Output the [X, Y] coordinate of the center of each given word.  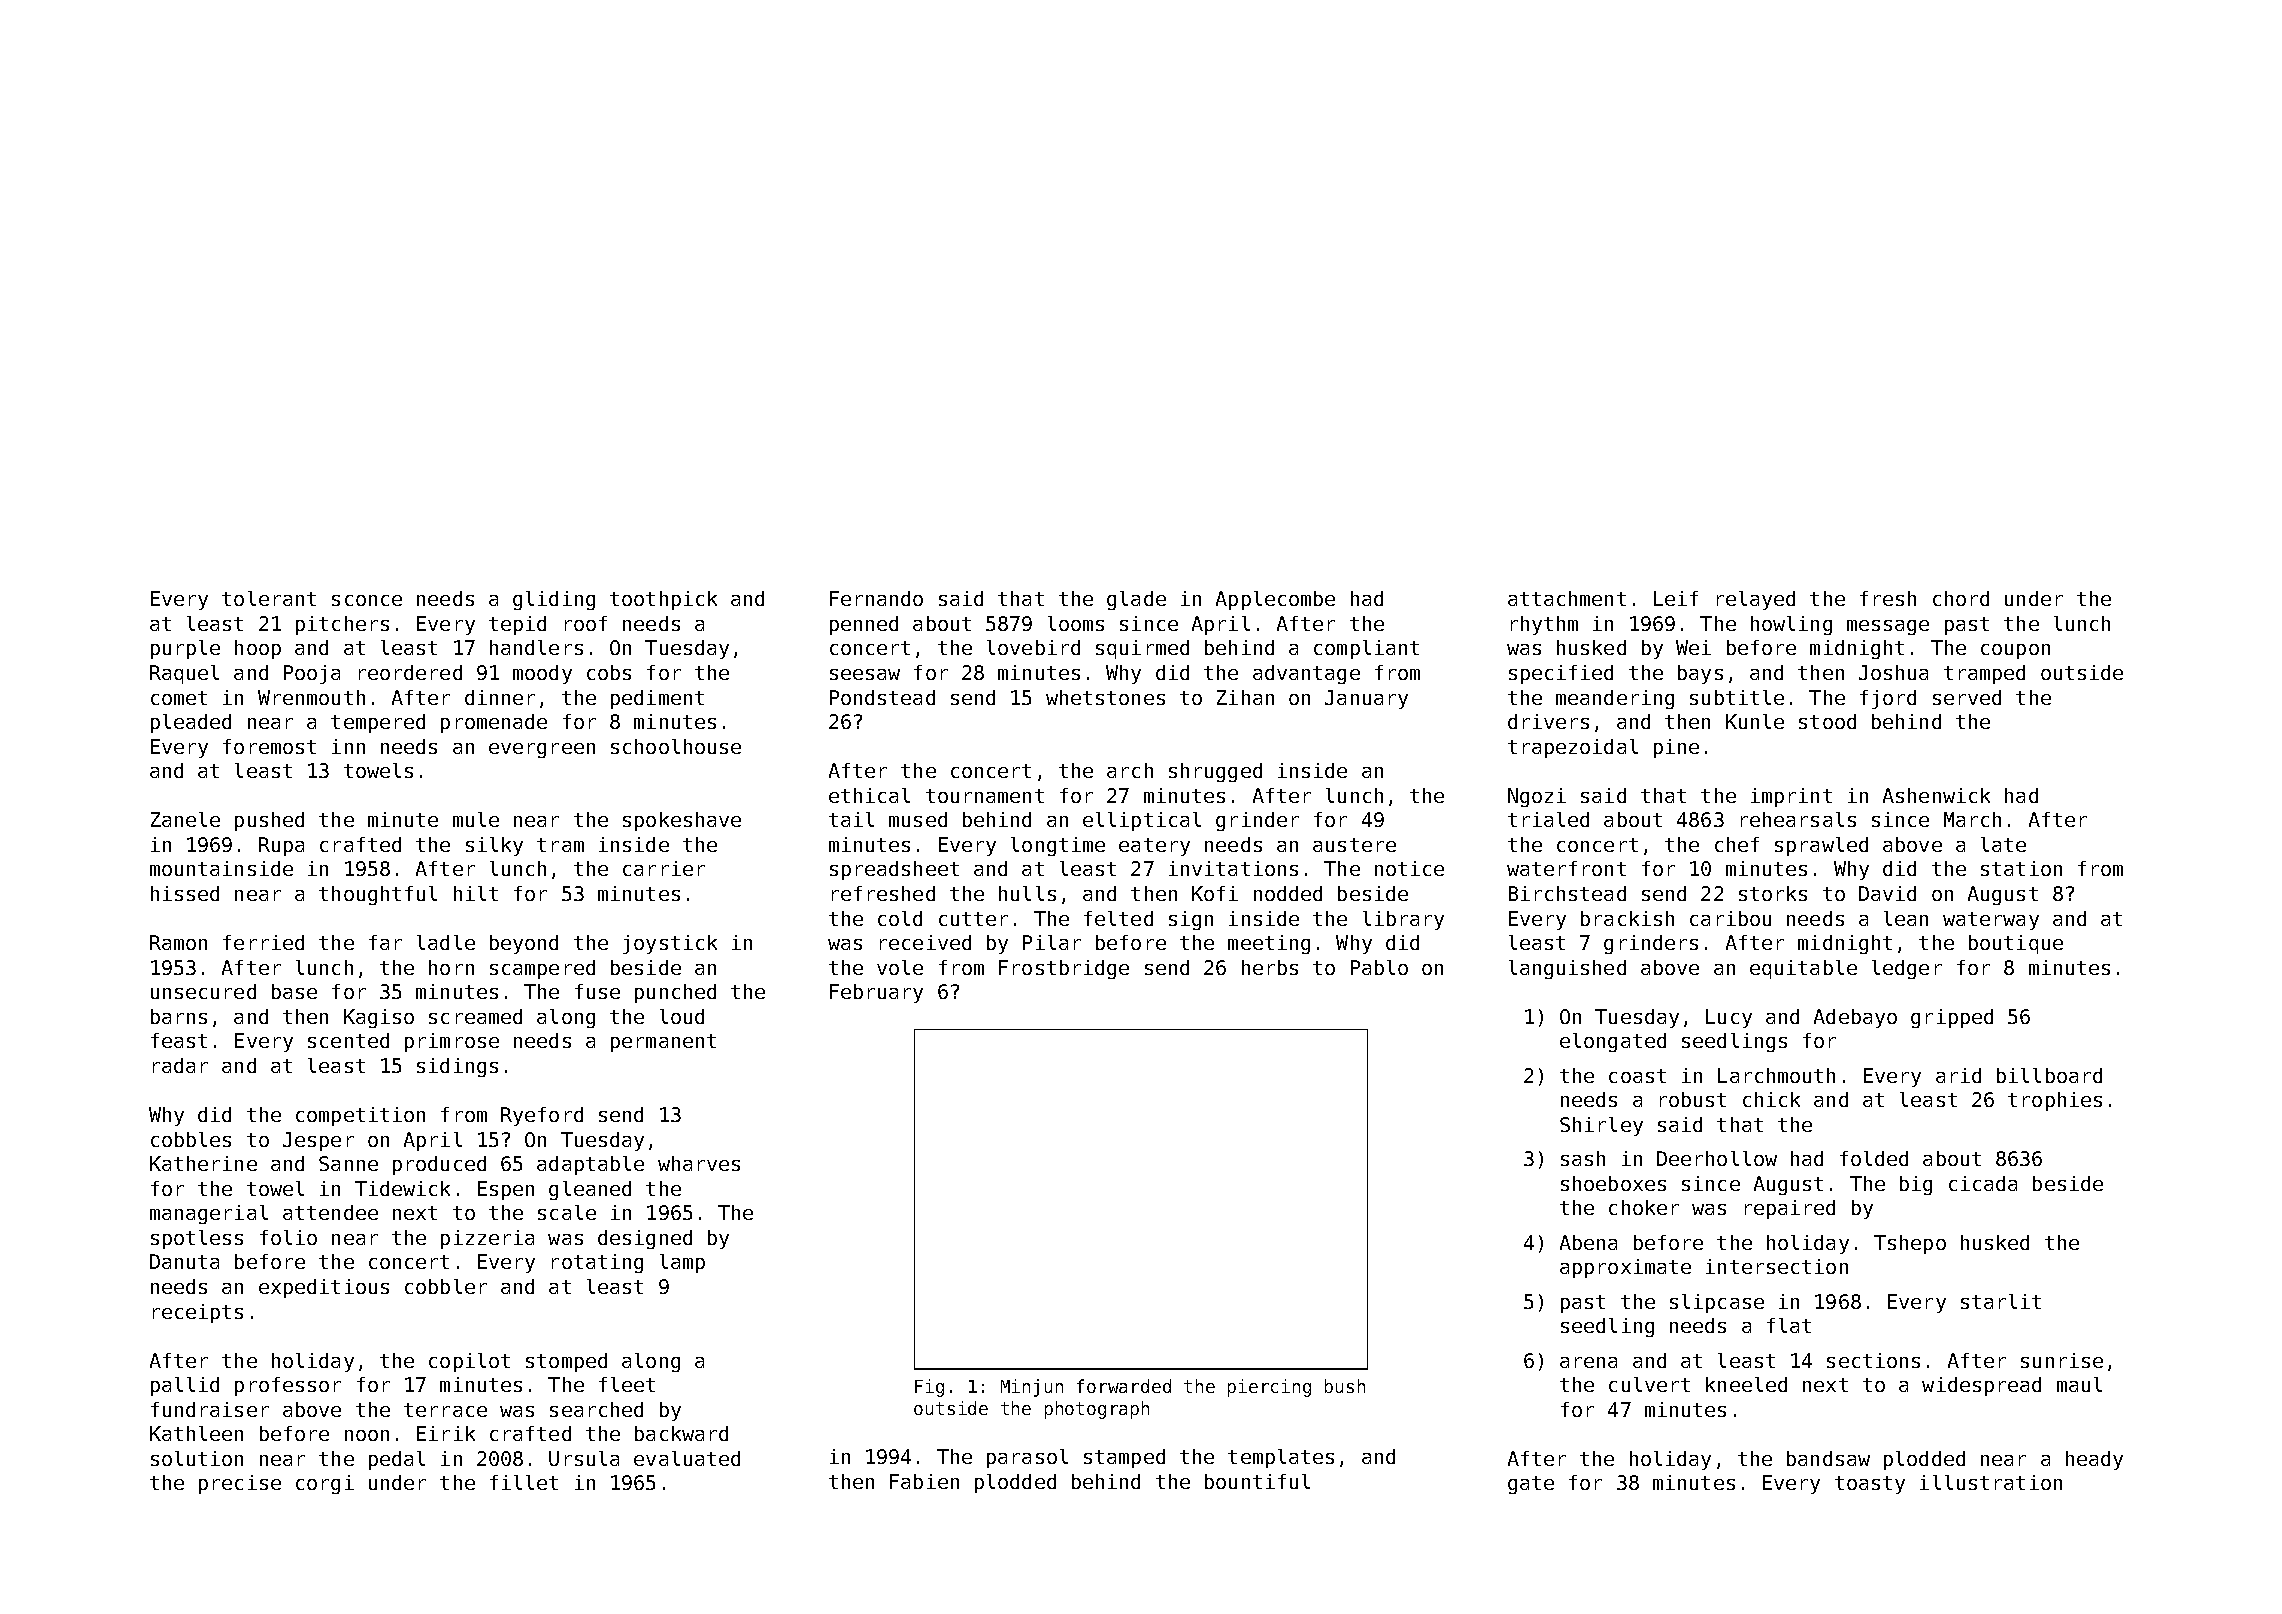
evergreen [542, 750]
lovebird [1033, 647]
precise [240, 1484]
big [1916, 1185]
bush [1345, 1386]
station [2021, 868]
